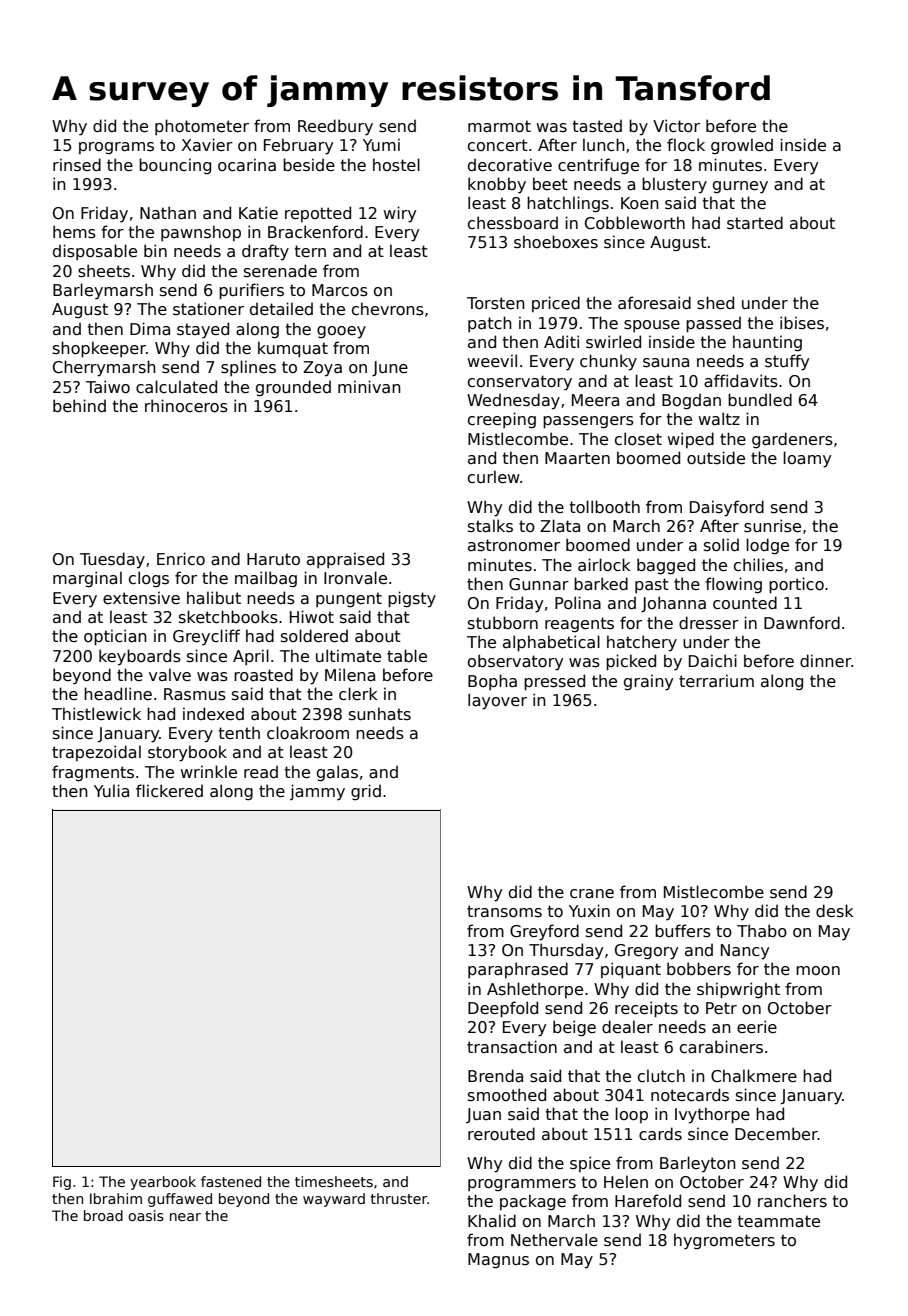 The width and height of the screenshot is (908, 1316). Describe the element at coordinates (407, 656) in the screenshot. I see `table` at that location.
